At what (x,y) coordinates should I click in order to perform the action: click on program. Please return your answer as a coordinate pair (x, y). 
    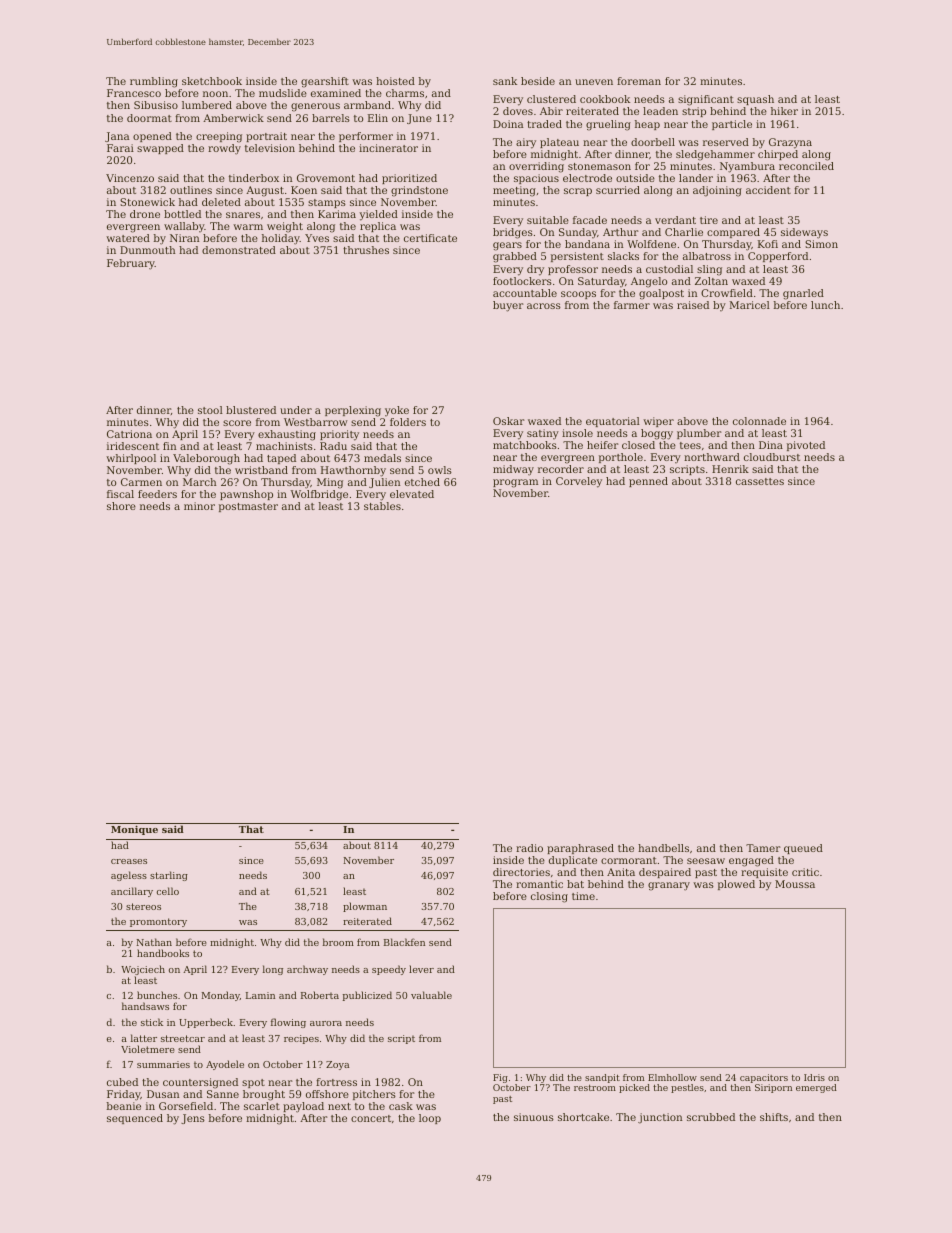
    Looking at the image, I should click on (515, 483).
